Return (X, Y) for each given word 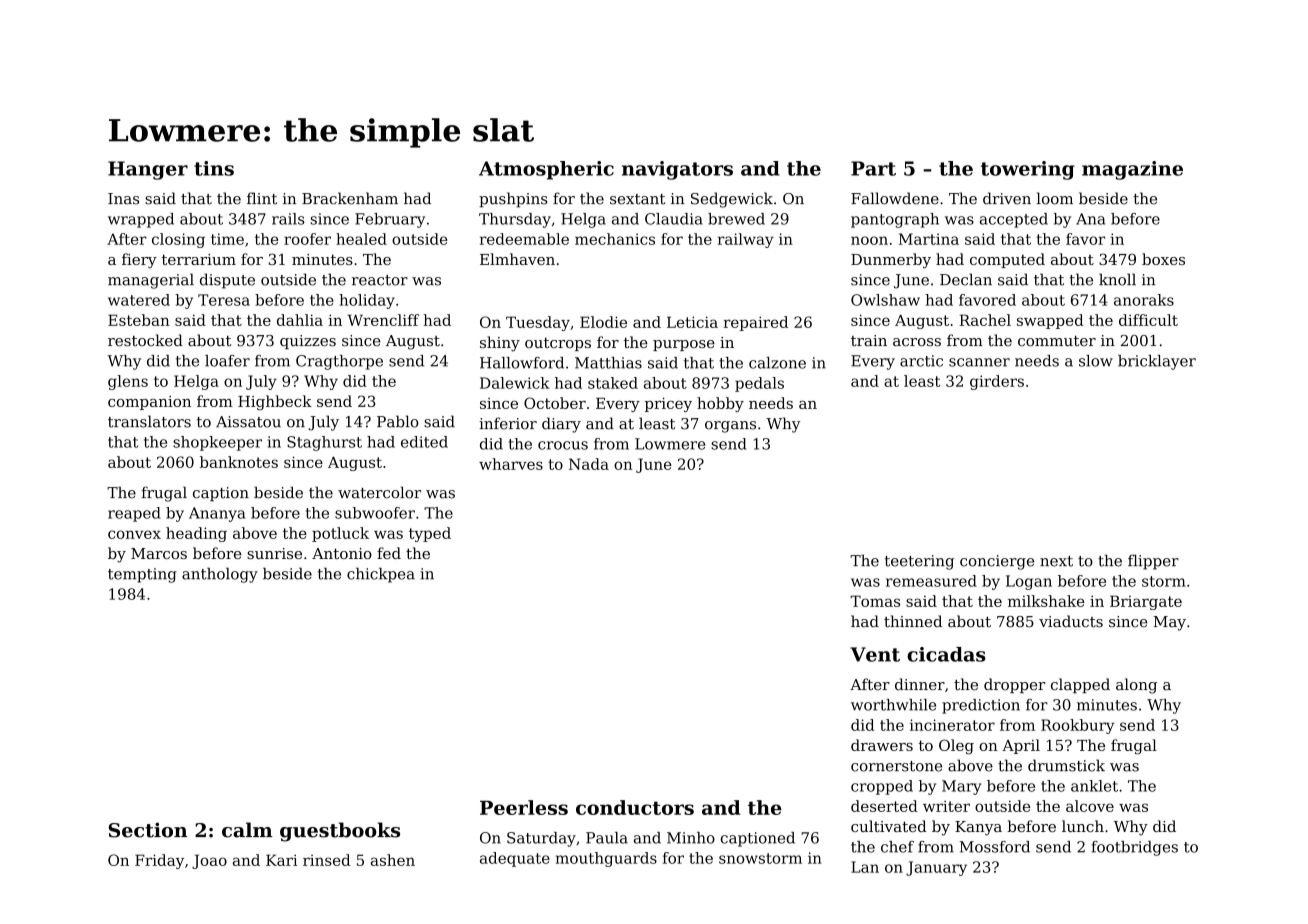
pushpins (513, 200)
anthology (220, 575)
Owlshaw (885, 300)
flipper (1153, 562)
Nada (589, 464)
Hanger (148, 170)
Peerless (524, 807)
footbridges (1134, 848)
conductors (635, 807)
